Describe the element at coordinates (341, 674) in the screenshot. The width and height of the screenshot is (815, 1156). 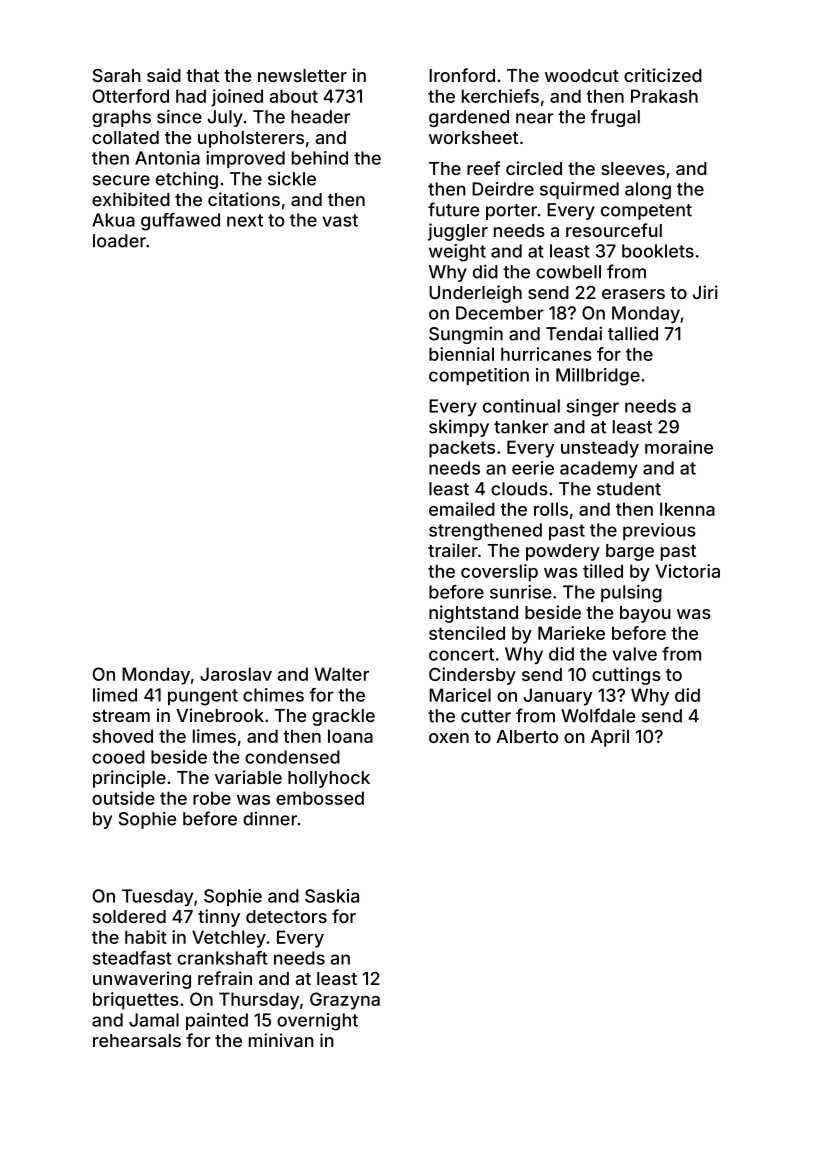
I see `Walter` at that location.
